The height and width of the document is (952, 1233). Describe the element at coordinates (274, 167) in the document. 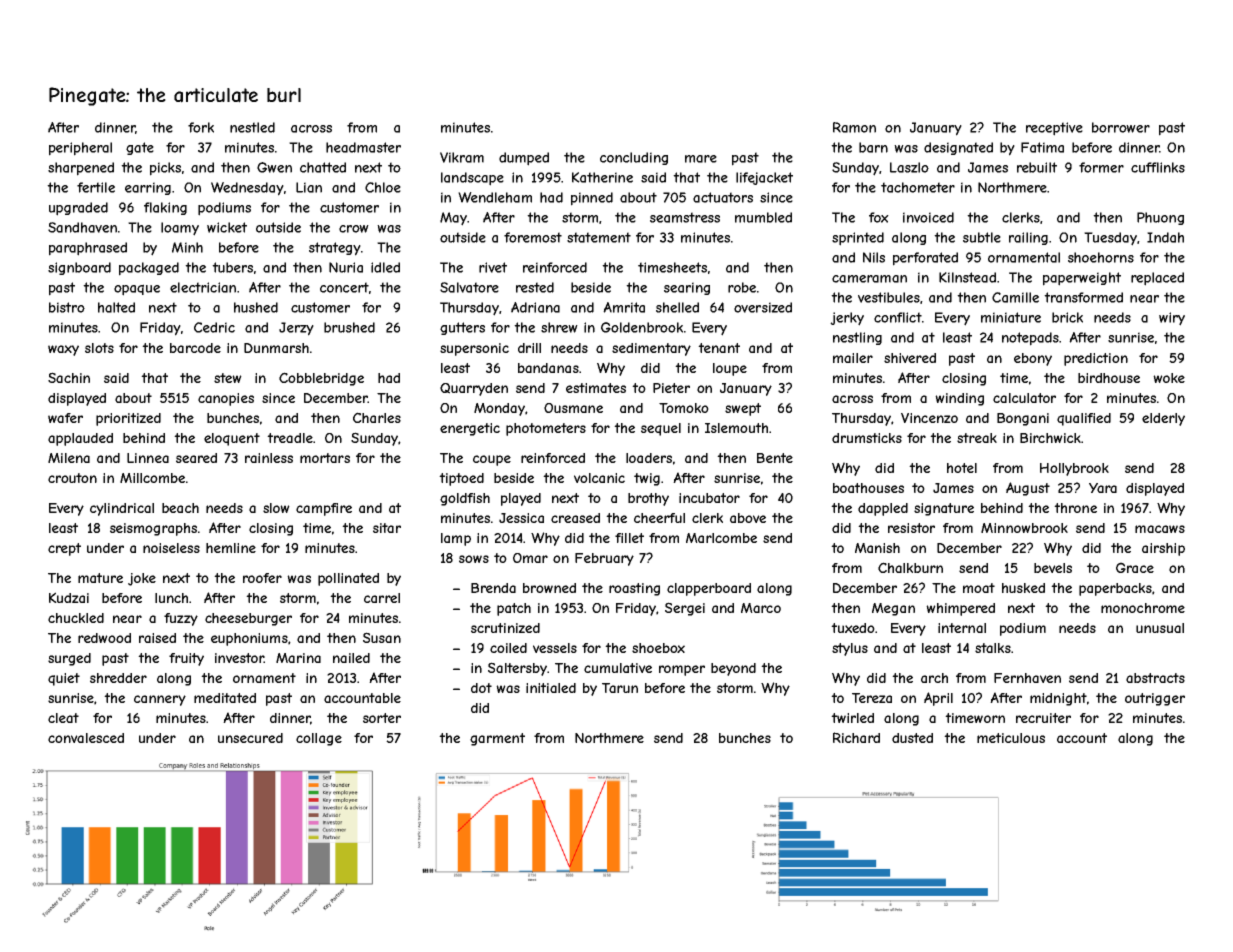

I see `Gwen` at that location.
